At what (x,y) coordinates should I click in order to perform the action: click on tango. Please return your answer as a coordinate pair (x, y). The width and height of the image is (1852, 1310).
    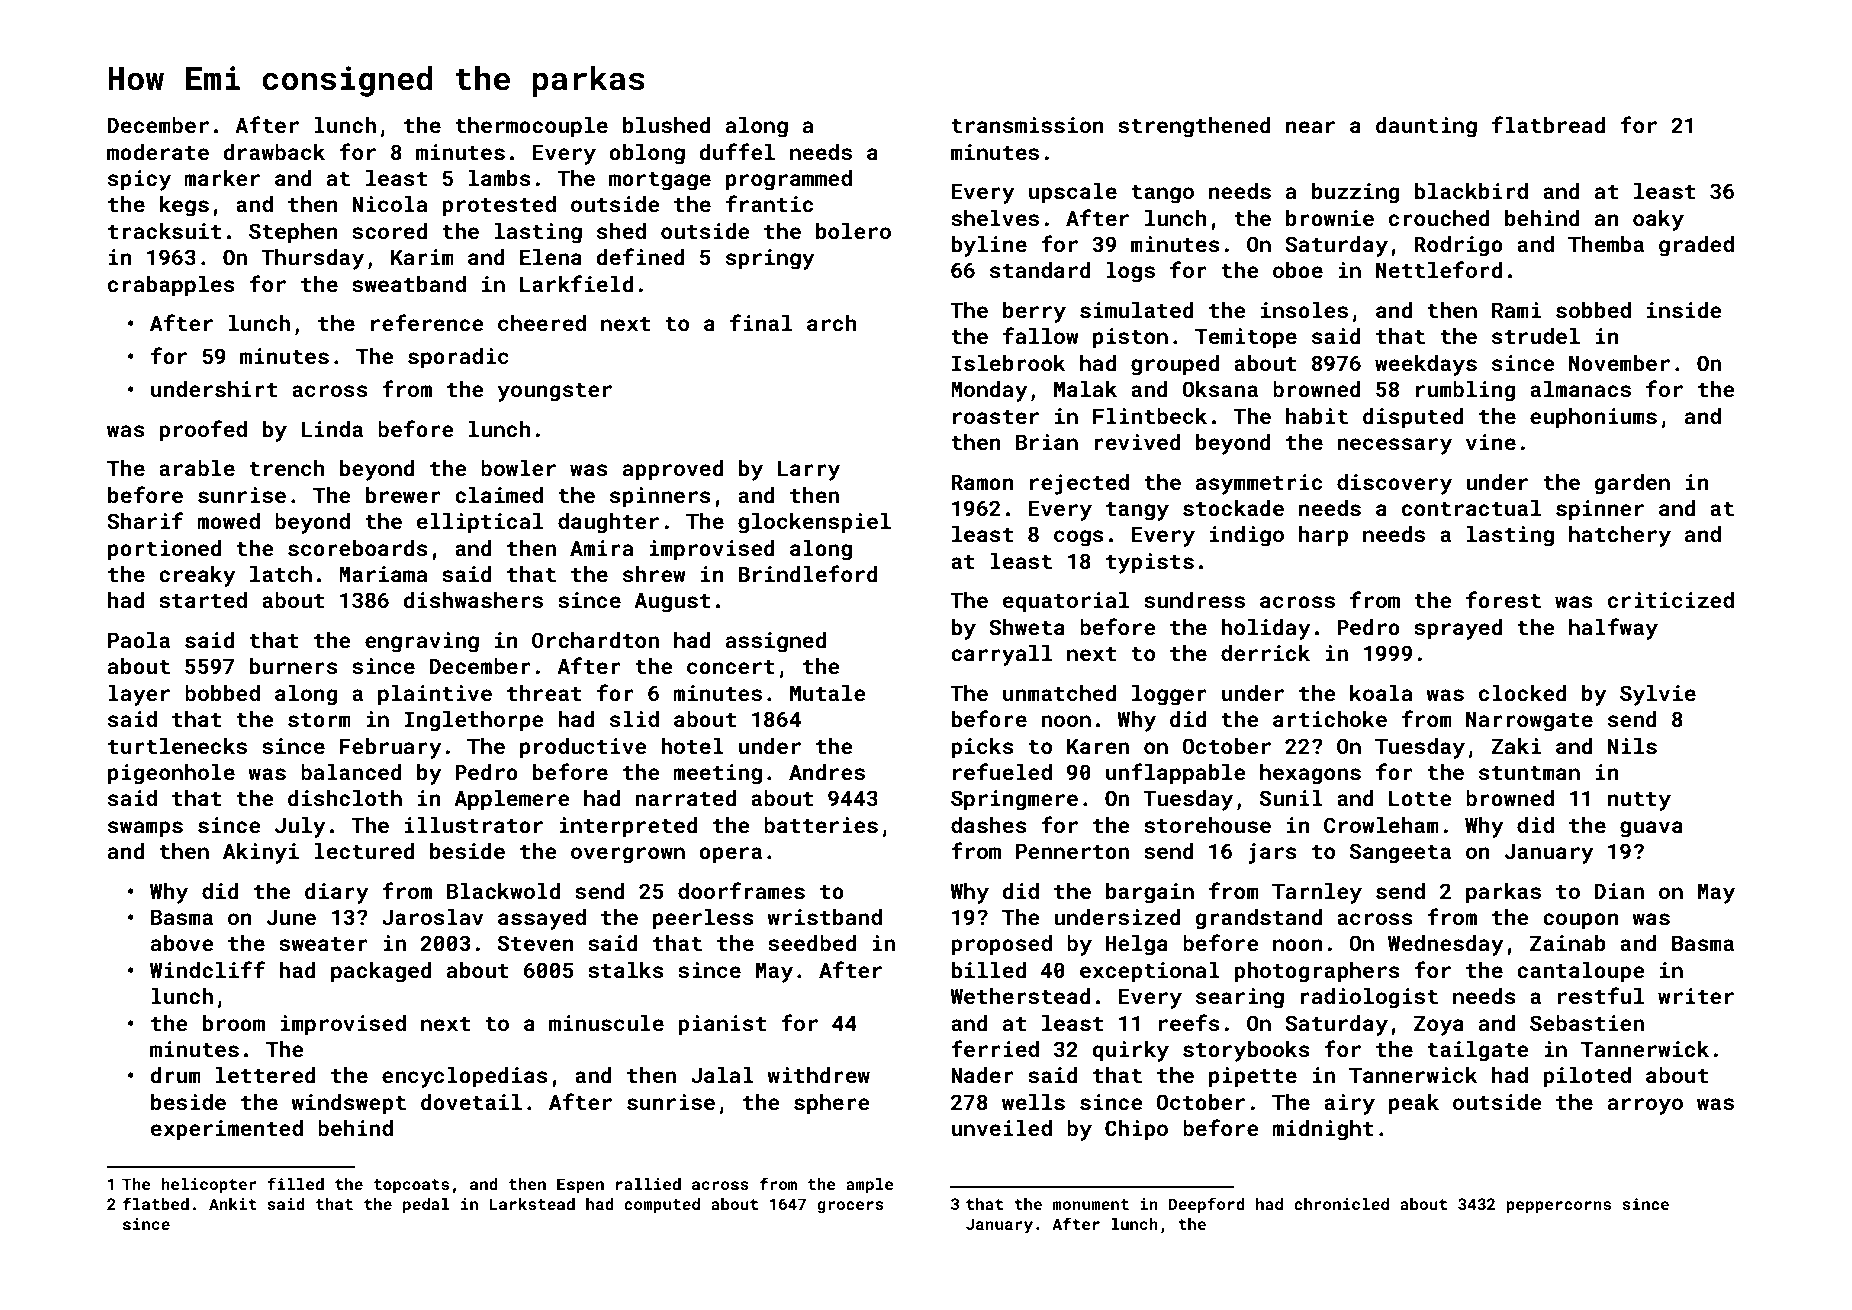
    Looking at the image, I should click on (1162, 194).
